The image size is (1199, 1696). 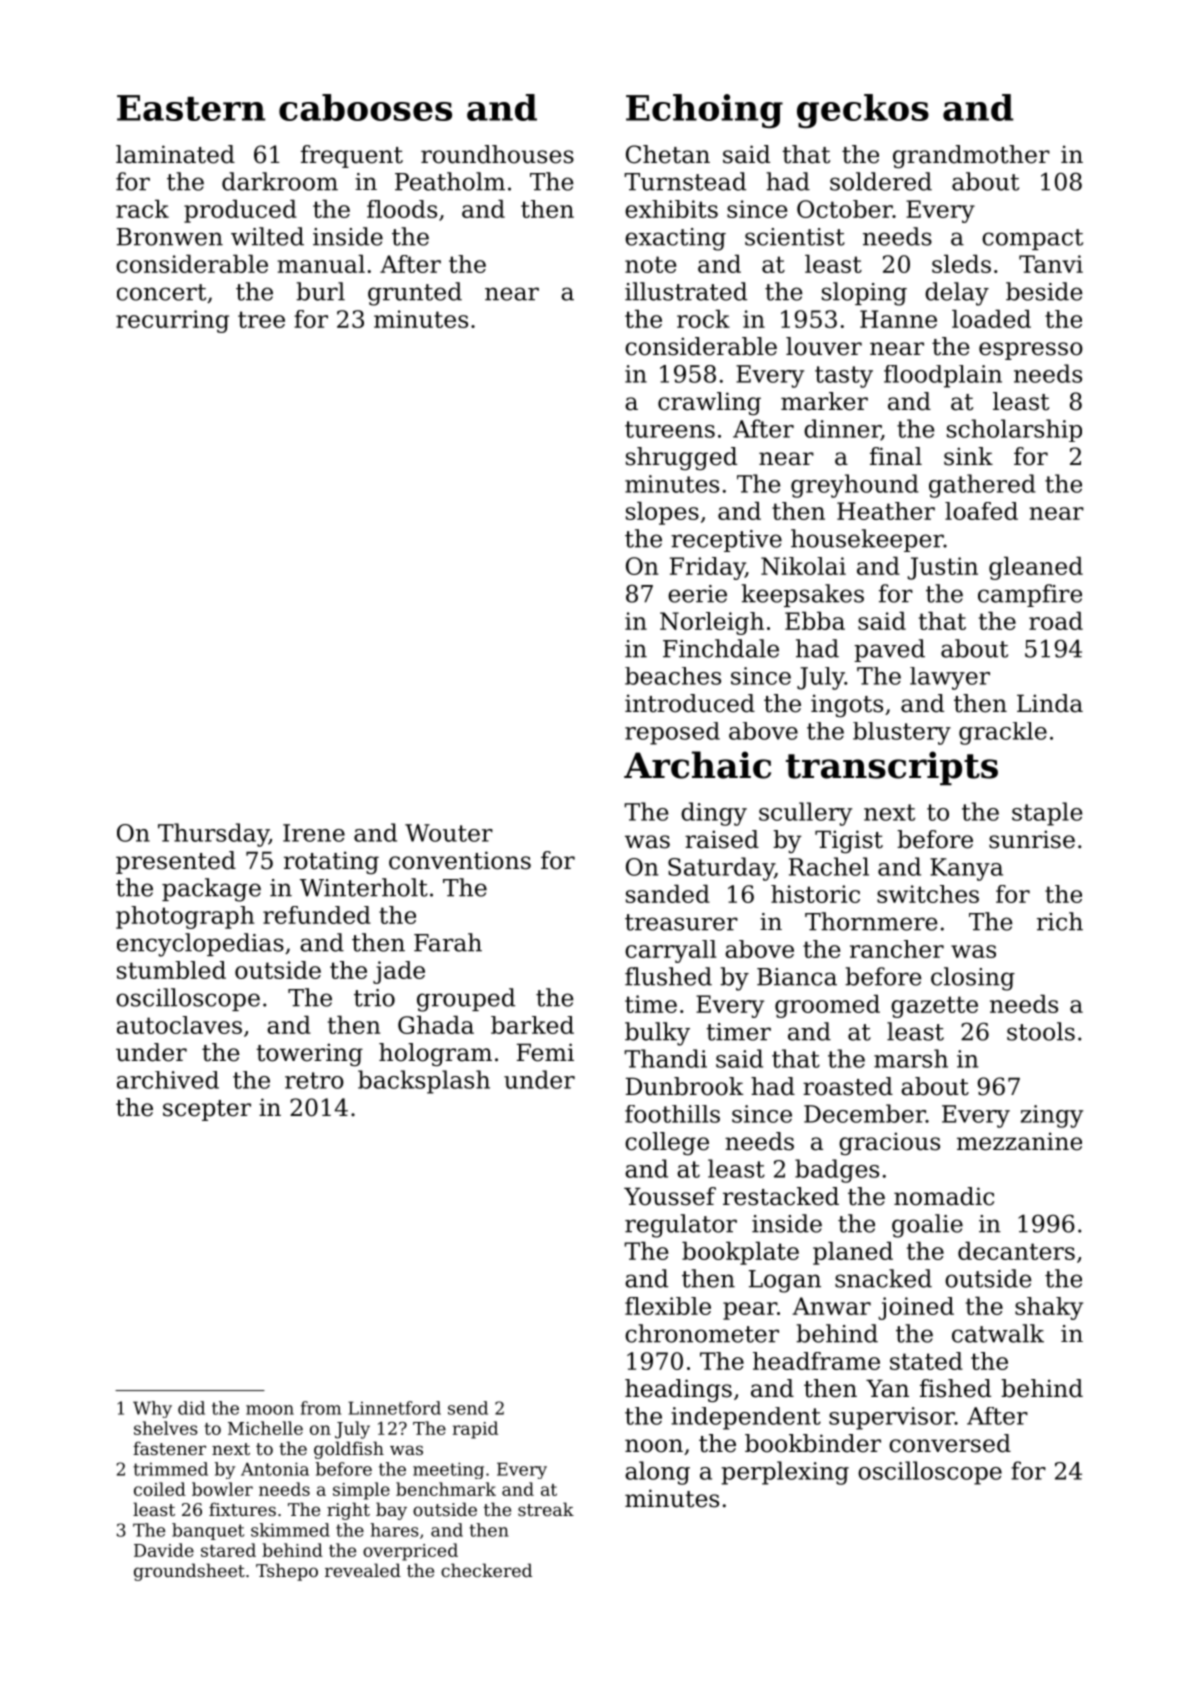 What do you see at coordinates (468, 1408) in the screenshot?
I see `send` at bounding box center [468, 1408].
